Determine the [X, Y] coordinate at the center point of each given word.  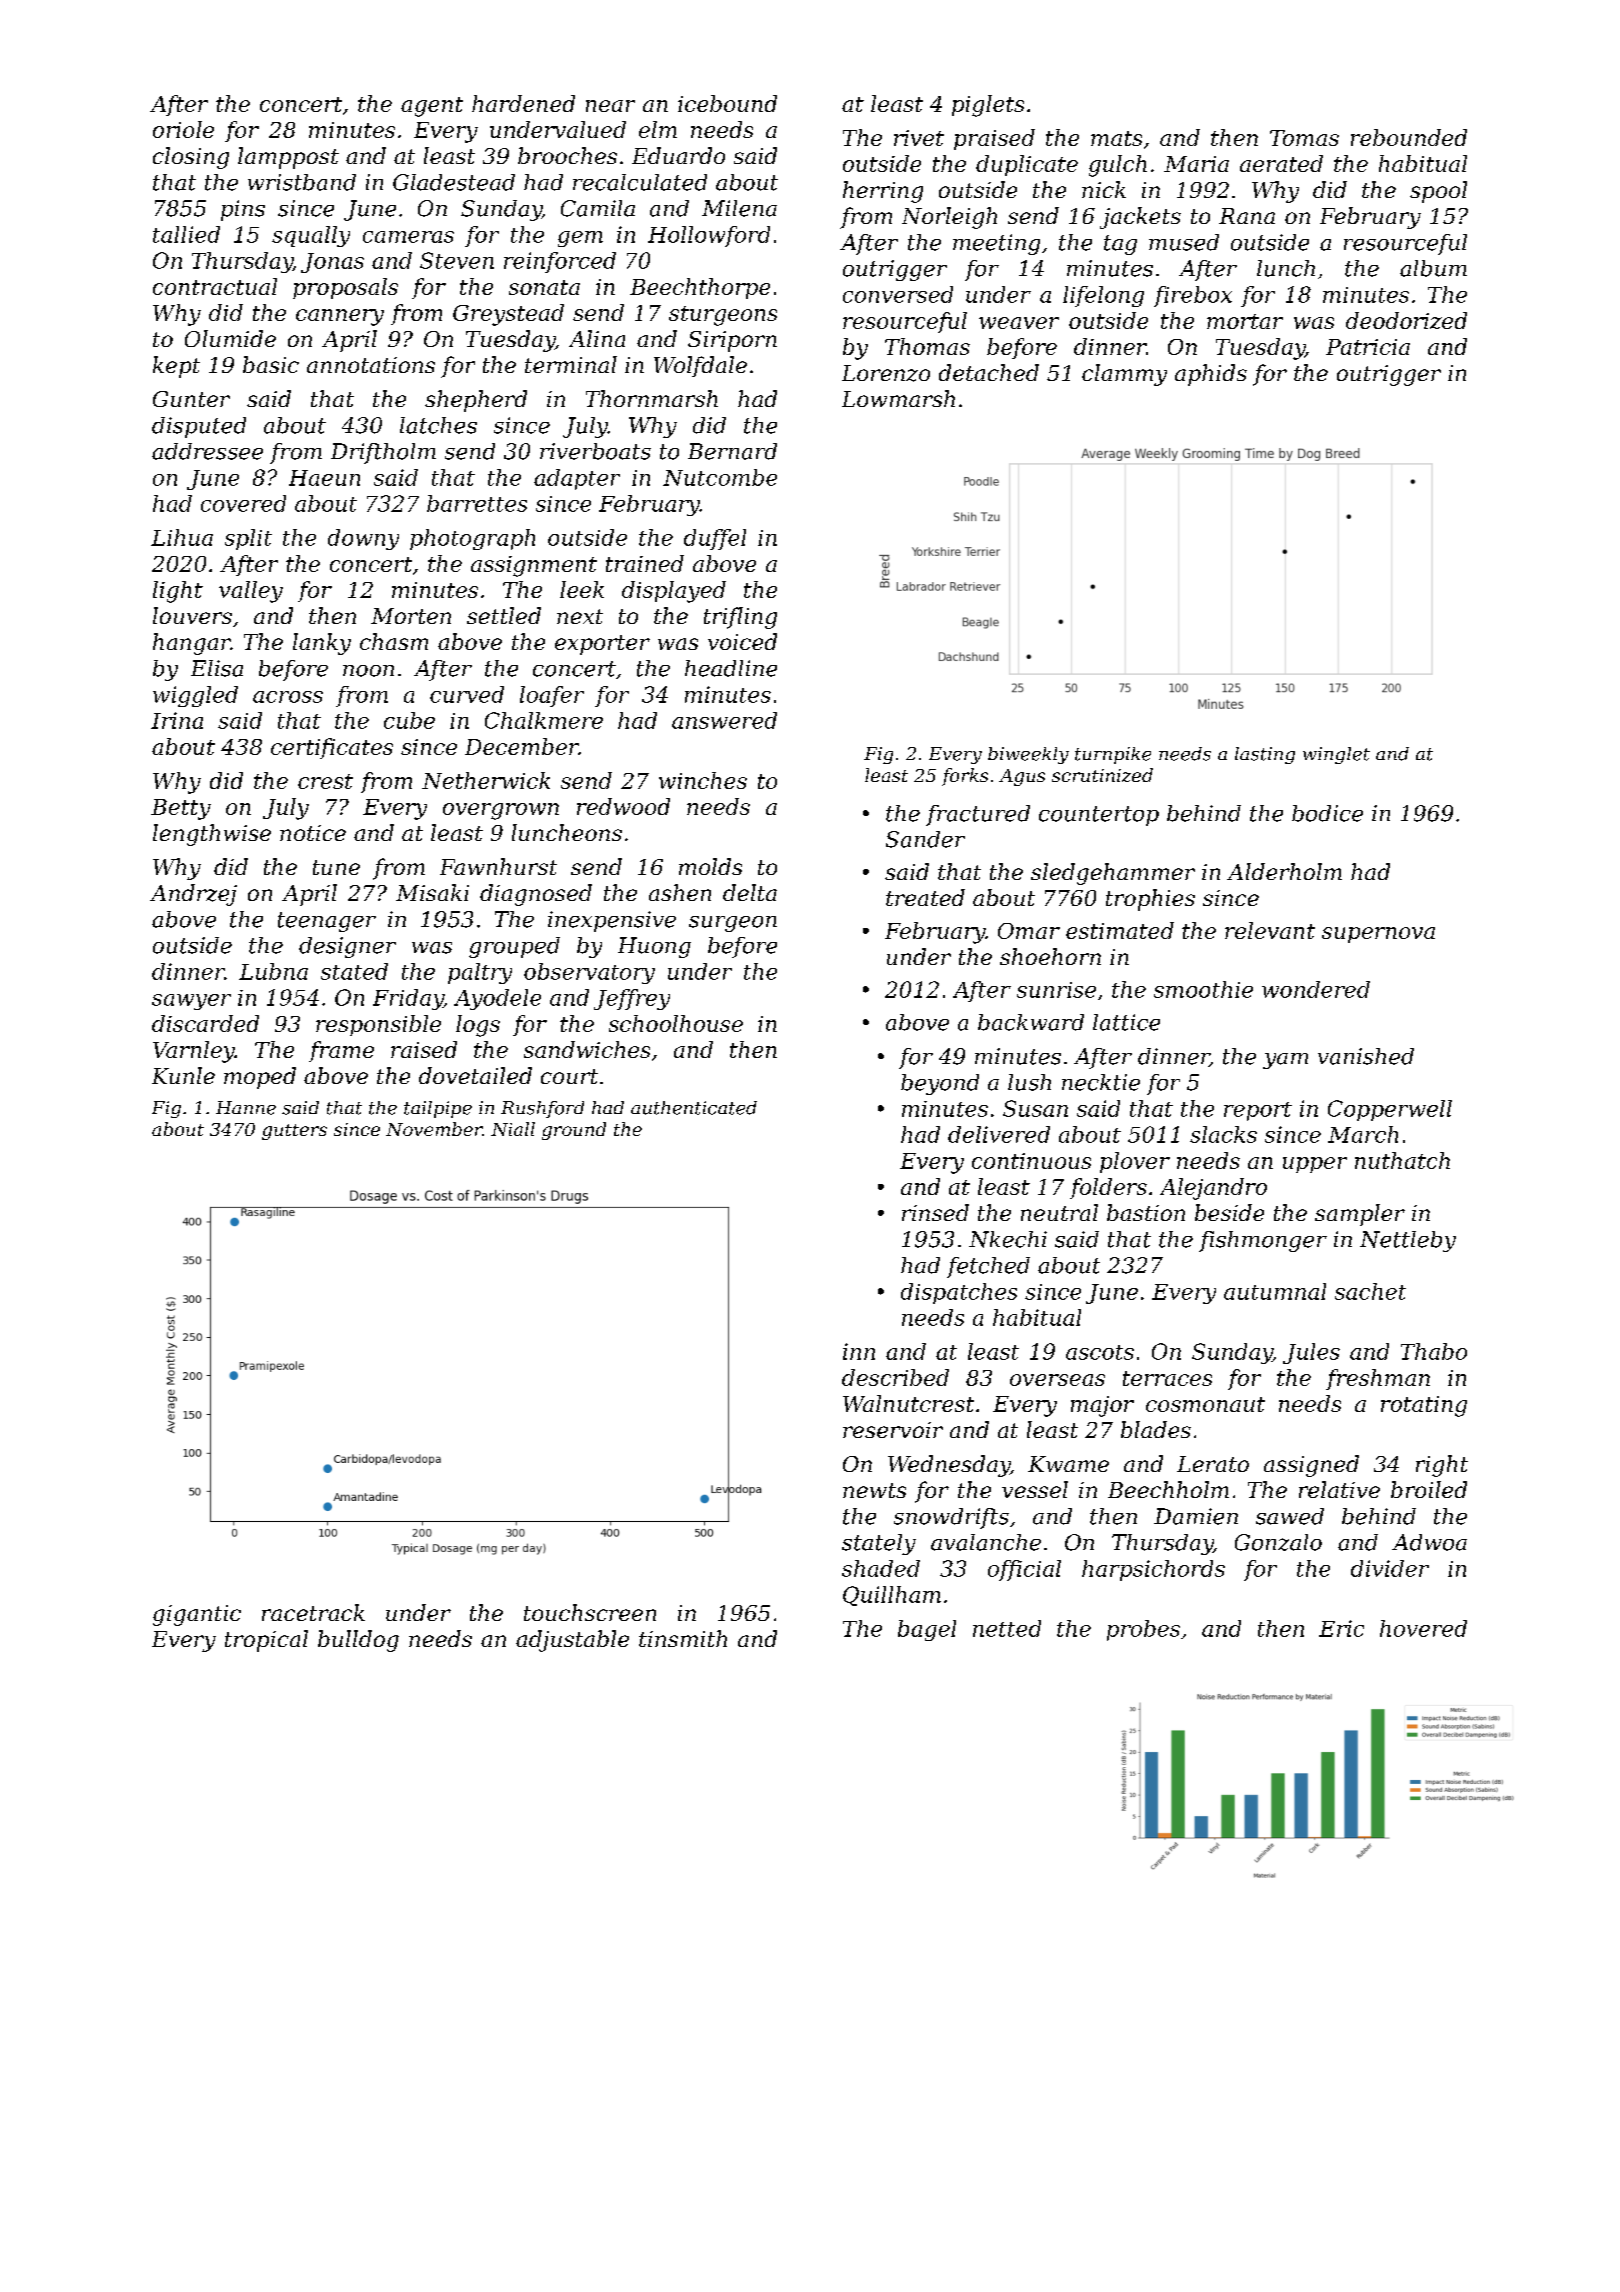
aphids [1211, 375]
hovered [1423, 1628]
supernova [1378, 935]
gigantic [197, 1615]
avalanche [986, 1542]
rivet [919, 138]
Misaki [432, 892]
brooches [567, 155]
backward [1031, 1022]
